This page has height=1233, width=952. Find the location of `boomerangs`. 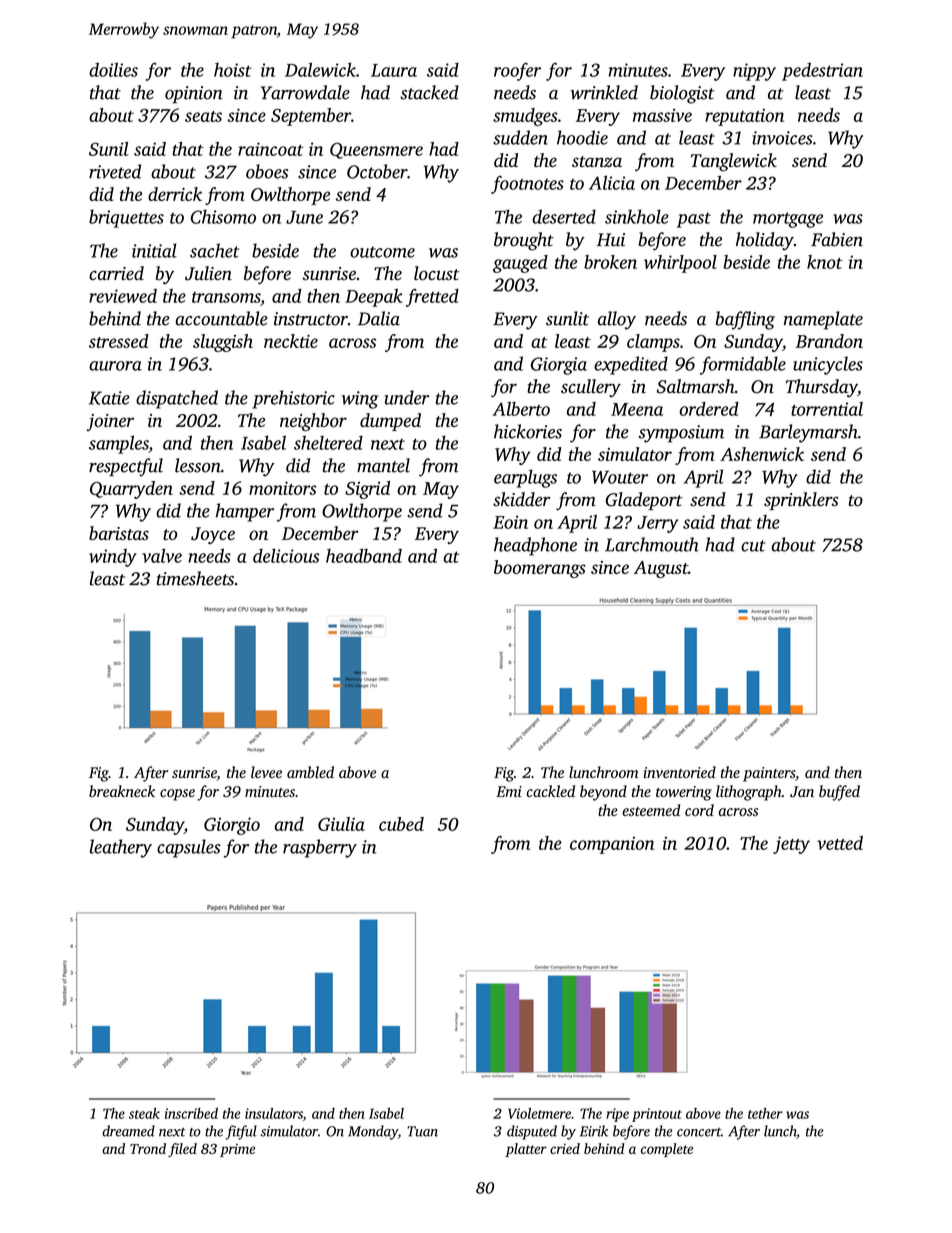

boomerangs is located at coordinates (540, 569).
